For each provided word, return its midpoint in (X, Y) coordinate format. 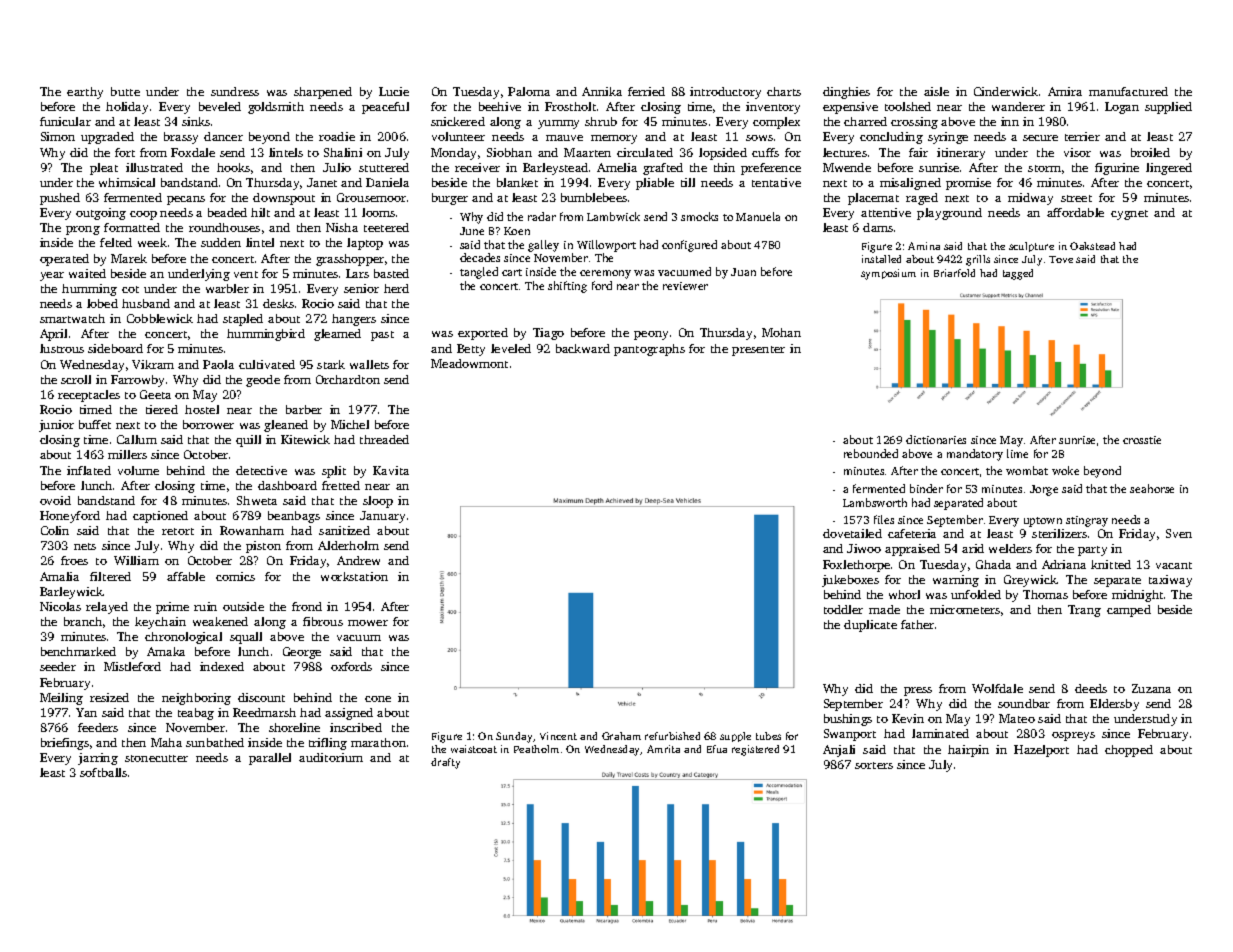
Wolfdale (997, 688)
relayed (107, 608)
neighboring (196, 699)
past (382, 336)
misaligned (910, 184)
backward (583, 348)
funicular (65, 121)
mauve (564, 138)
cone (378, 699)
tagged (1018, 274)
